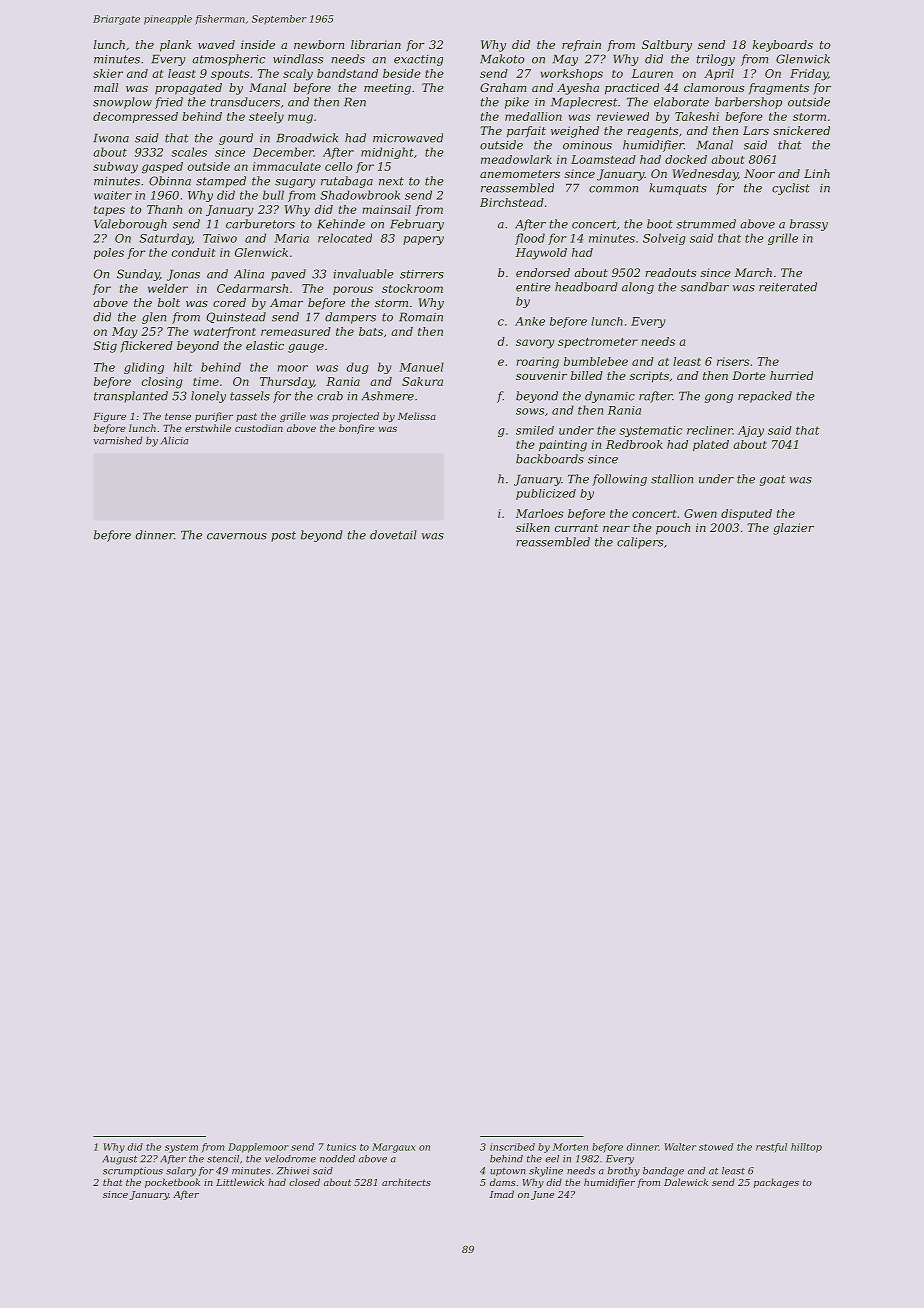 This image has height=1308, width=924. What do you see at coordinates (502, 59) in the image?
I see `Makoto` at bounding box center [502, 59].
